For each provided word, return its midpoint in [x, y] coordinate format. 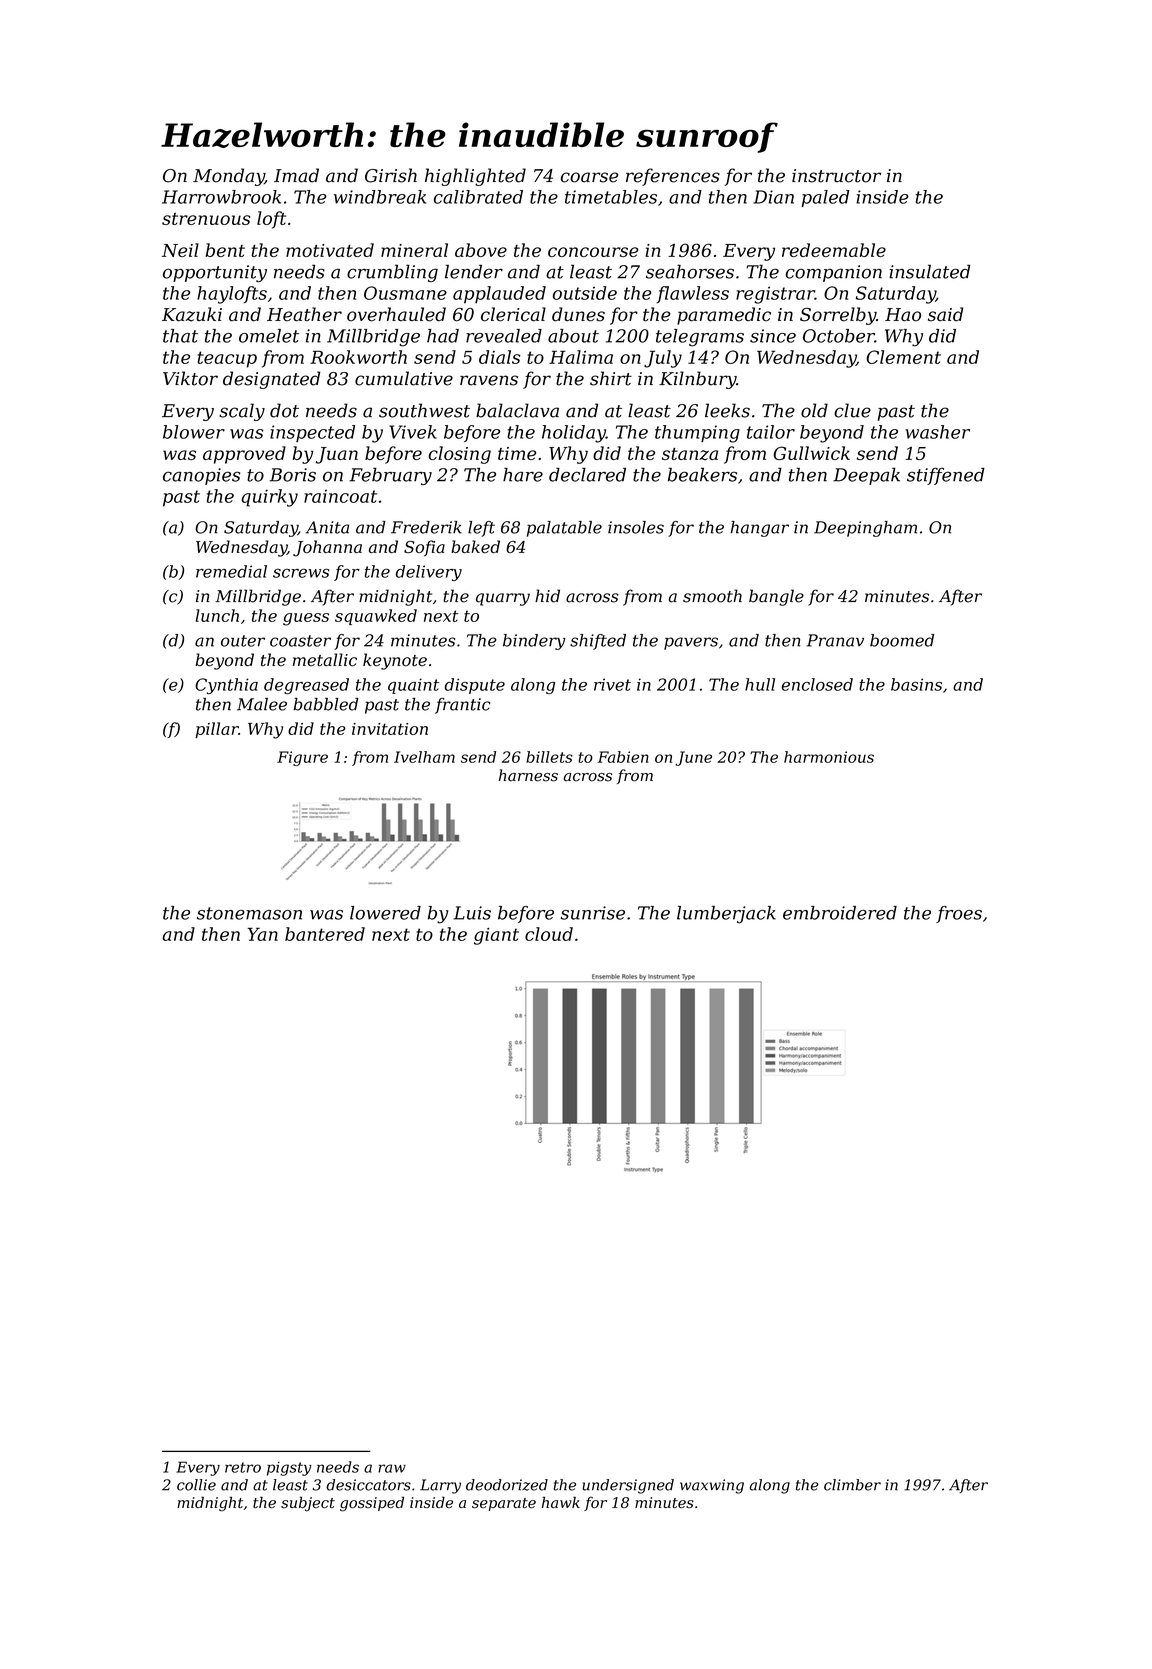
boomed [902, 640]
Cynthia [226, 686]
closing [460, 455]
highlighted [475, 177]
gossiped [372, 1504]
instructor [836, 176]
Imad [296, 175]
